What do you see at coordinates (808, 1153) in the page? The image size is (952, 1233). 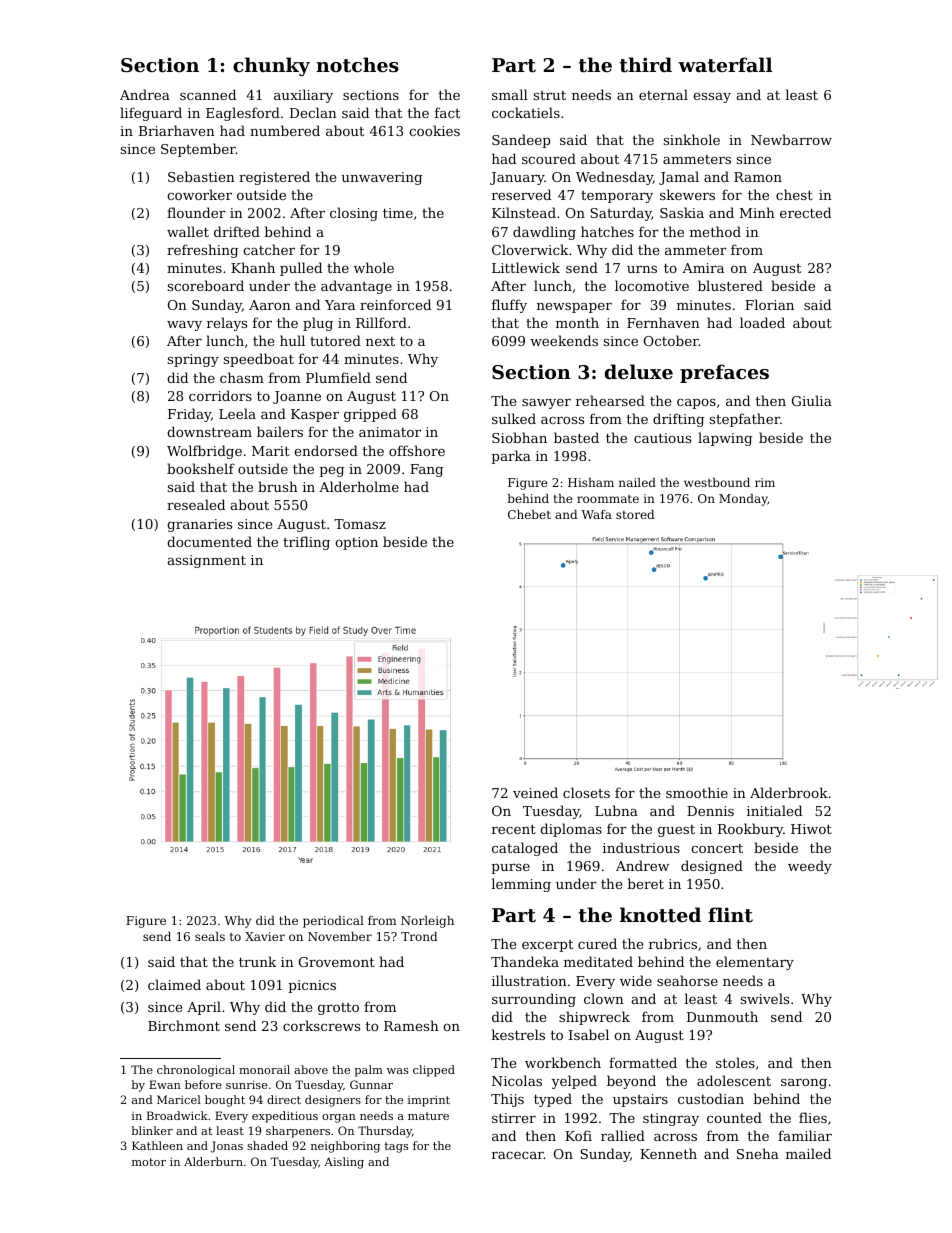 I see `mailed` at bounding box center [808, 1153].
